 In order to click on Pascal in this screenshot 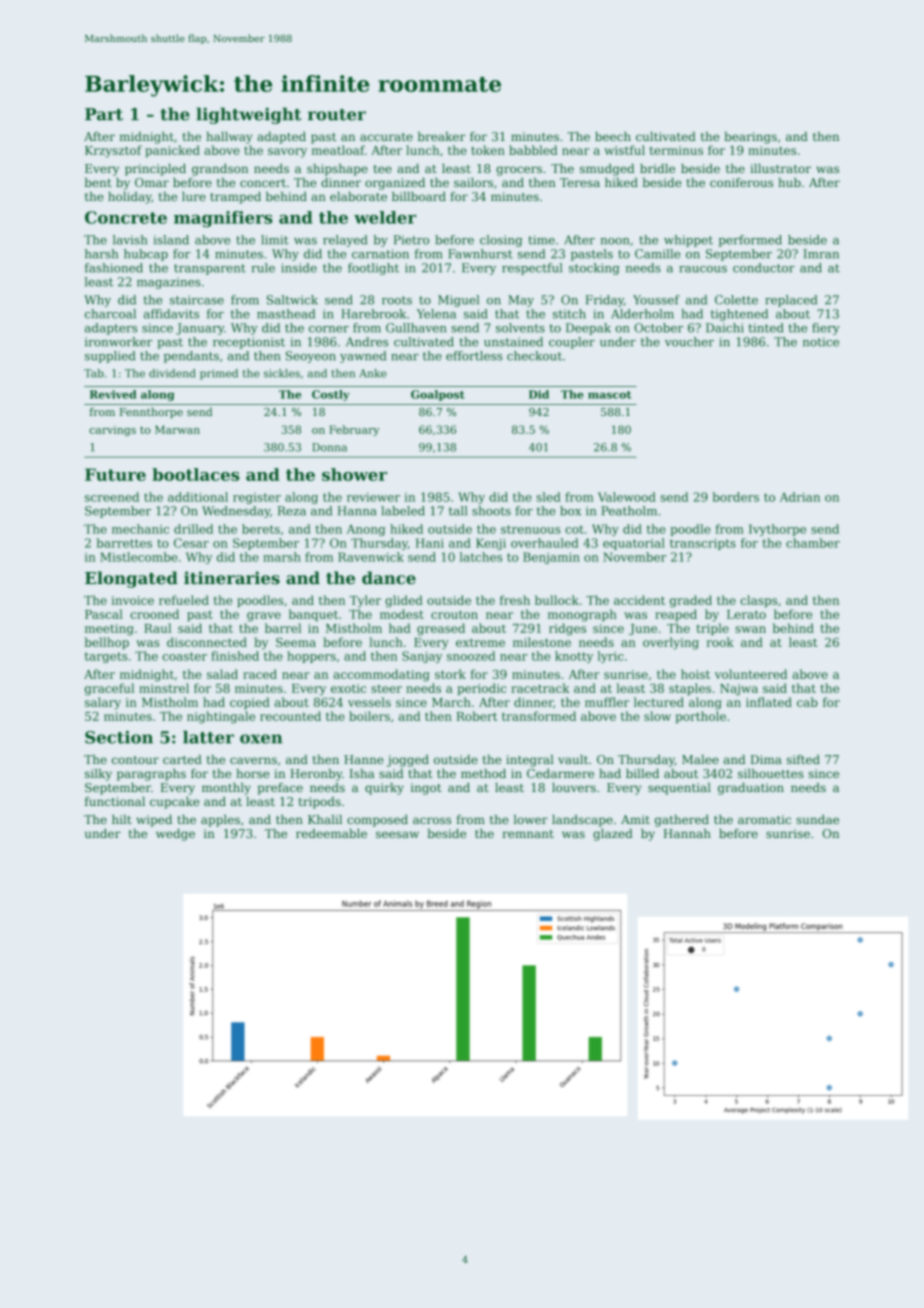, I will do `click(104, 614)`.
